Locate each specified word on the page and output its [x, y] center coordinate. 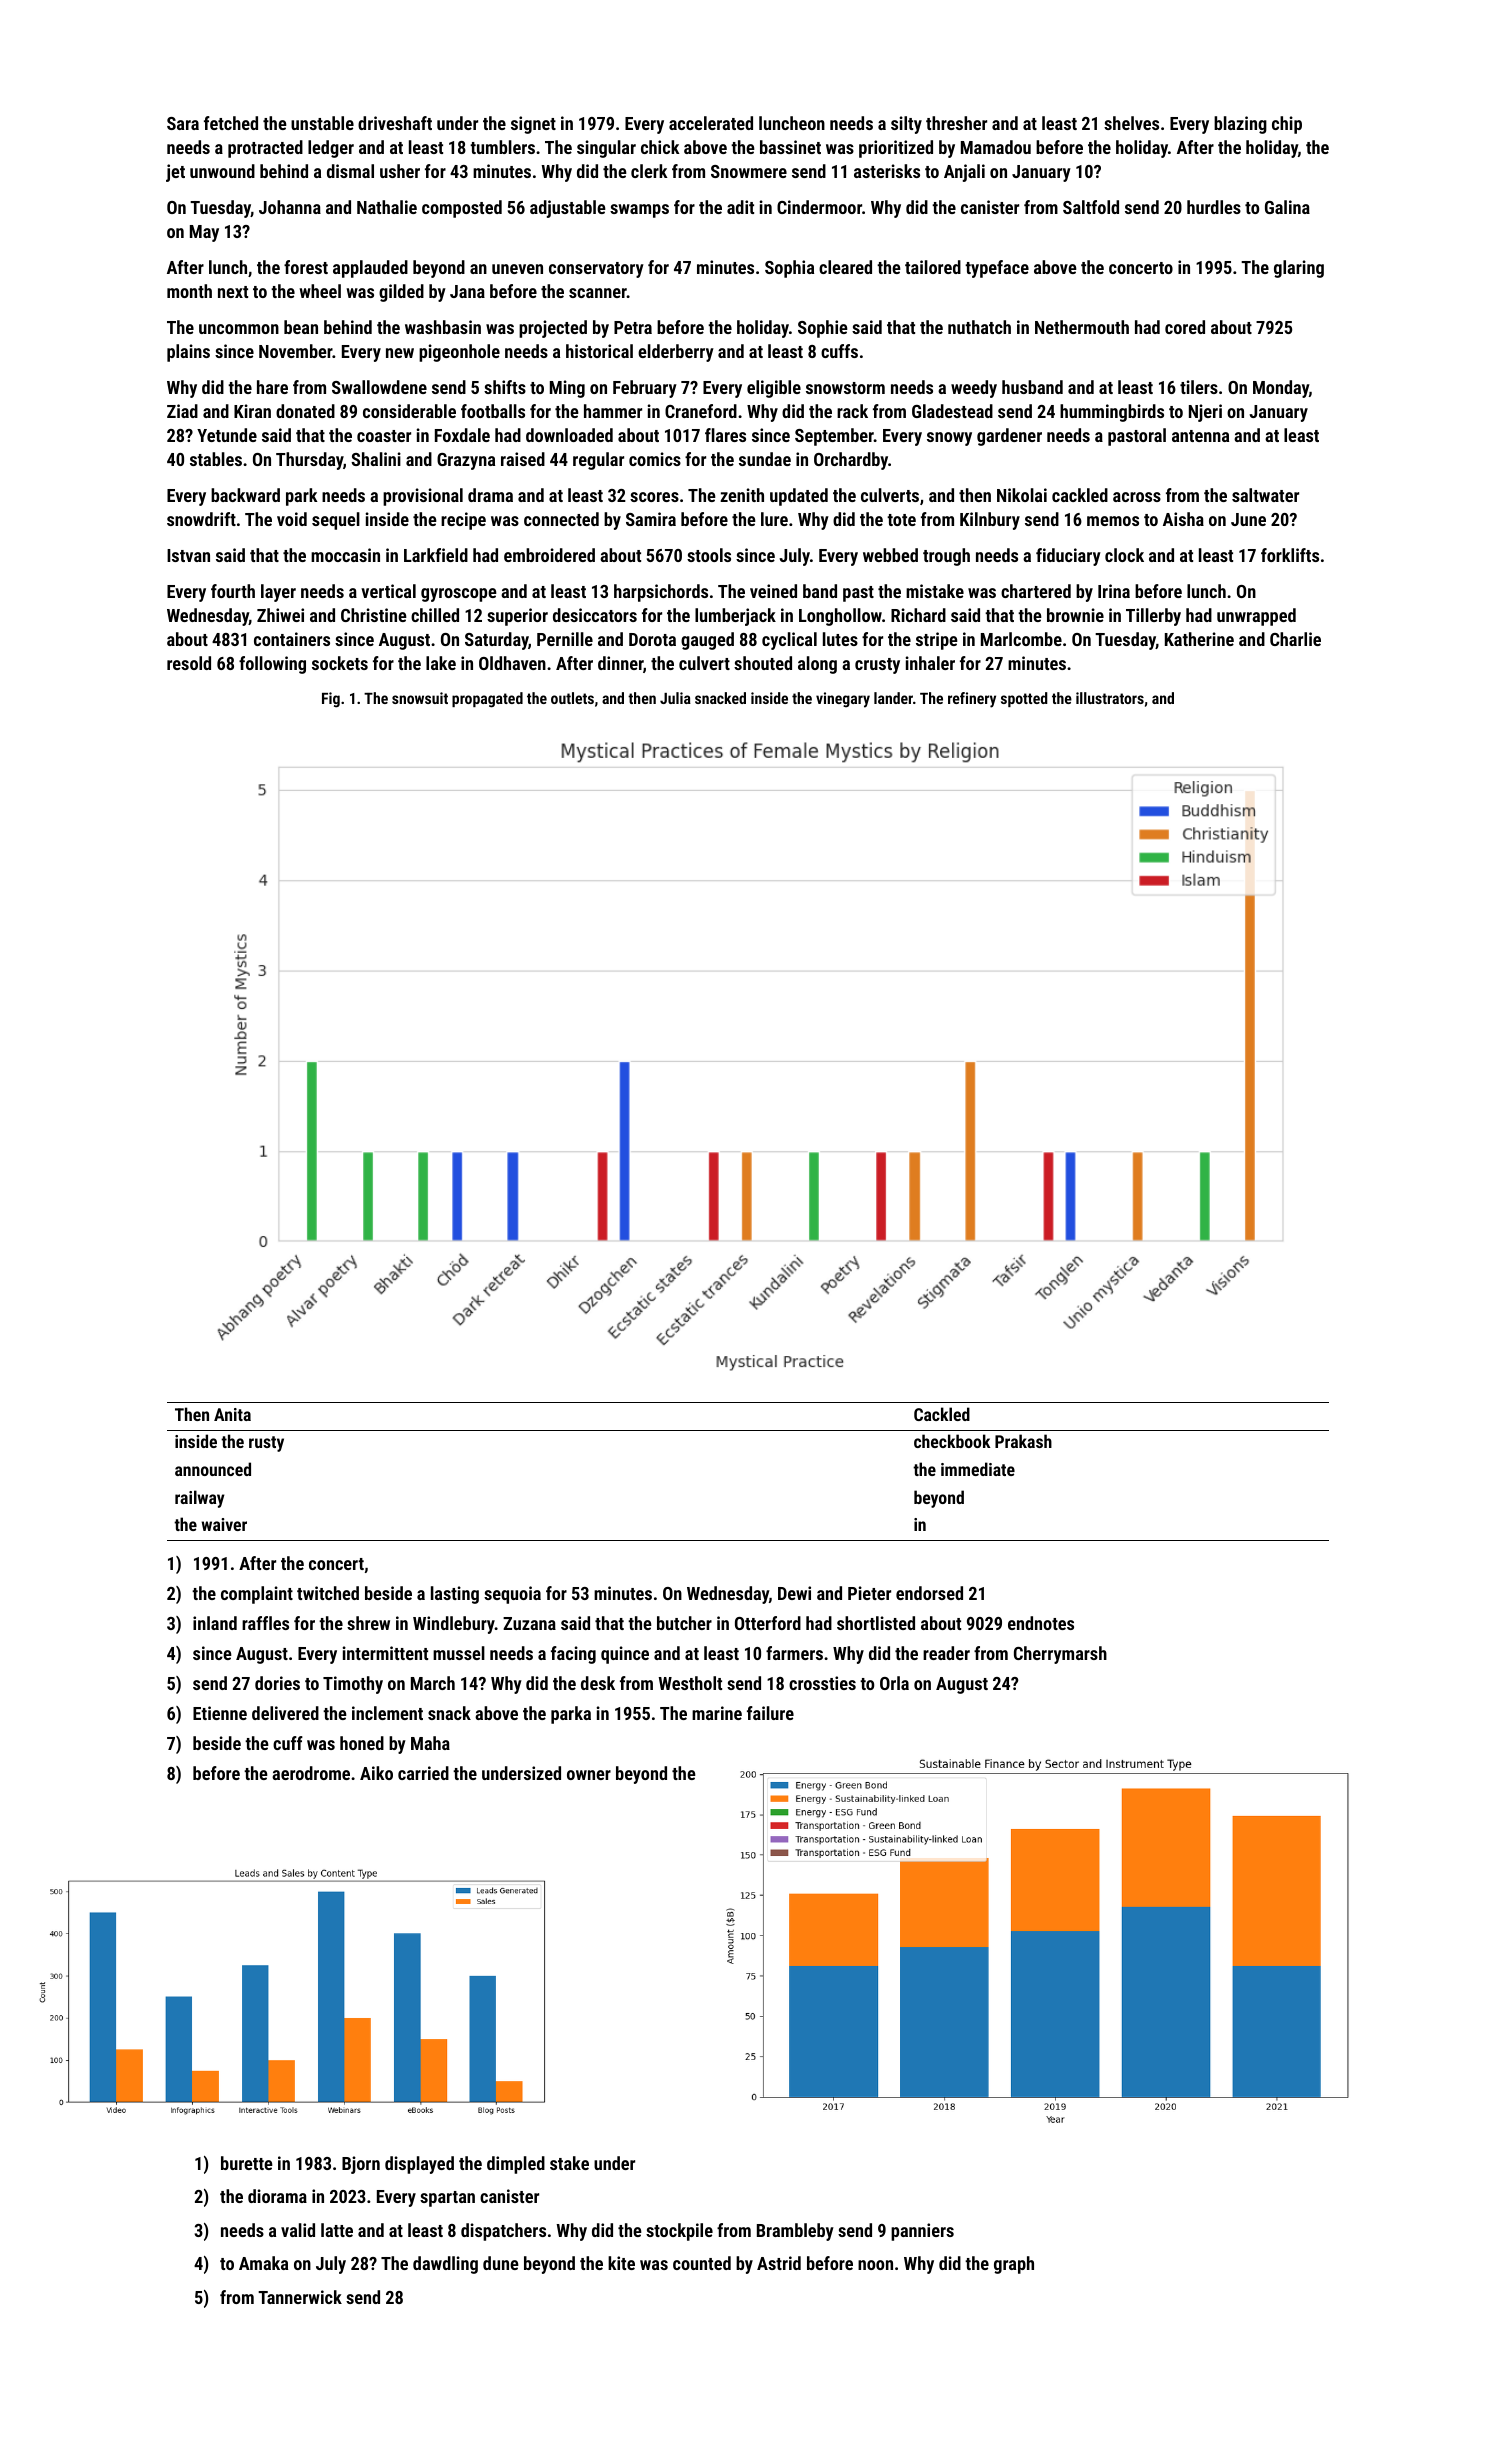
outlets [572, 698]
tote [901, 520]
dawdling [445, 2265]
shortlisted [876, 1623]
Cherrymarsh [1060, 1655]
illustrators [1110, 698]
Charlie [1295, 639]
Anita [232, 1414]
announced [213, 1469]
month [189, 291]
